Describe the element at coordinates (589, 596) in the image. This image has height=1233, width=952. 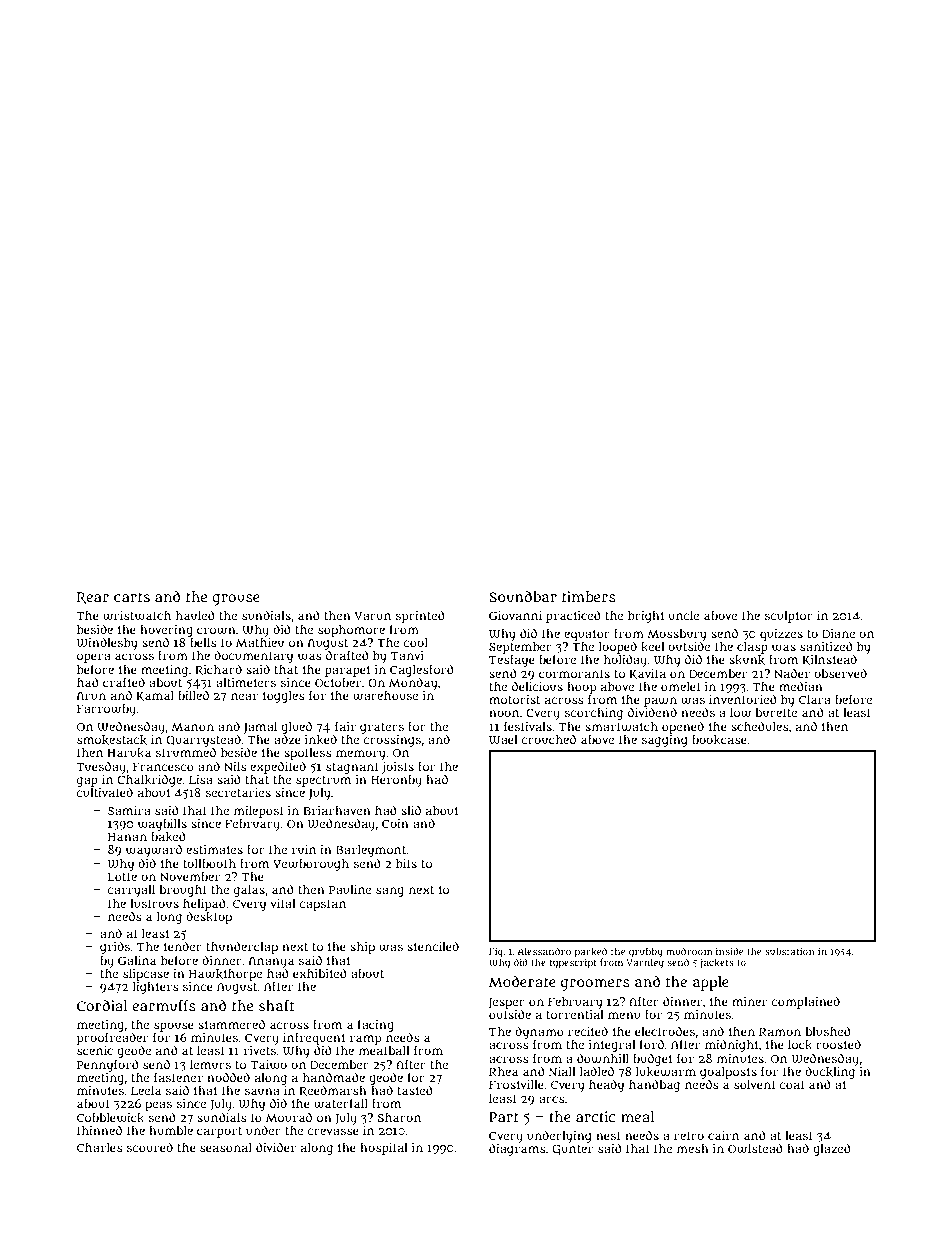
I see `timbers` at that location.
